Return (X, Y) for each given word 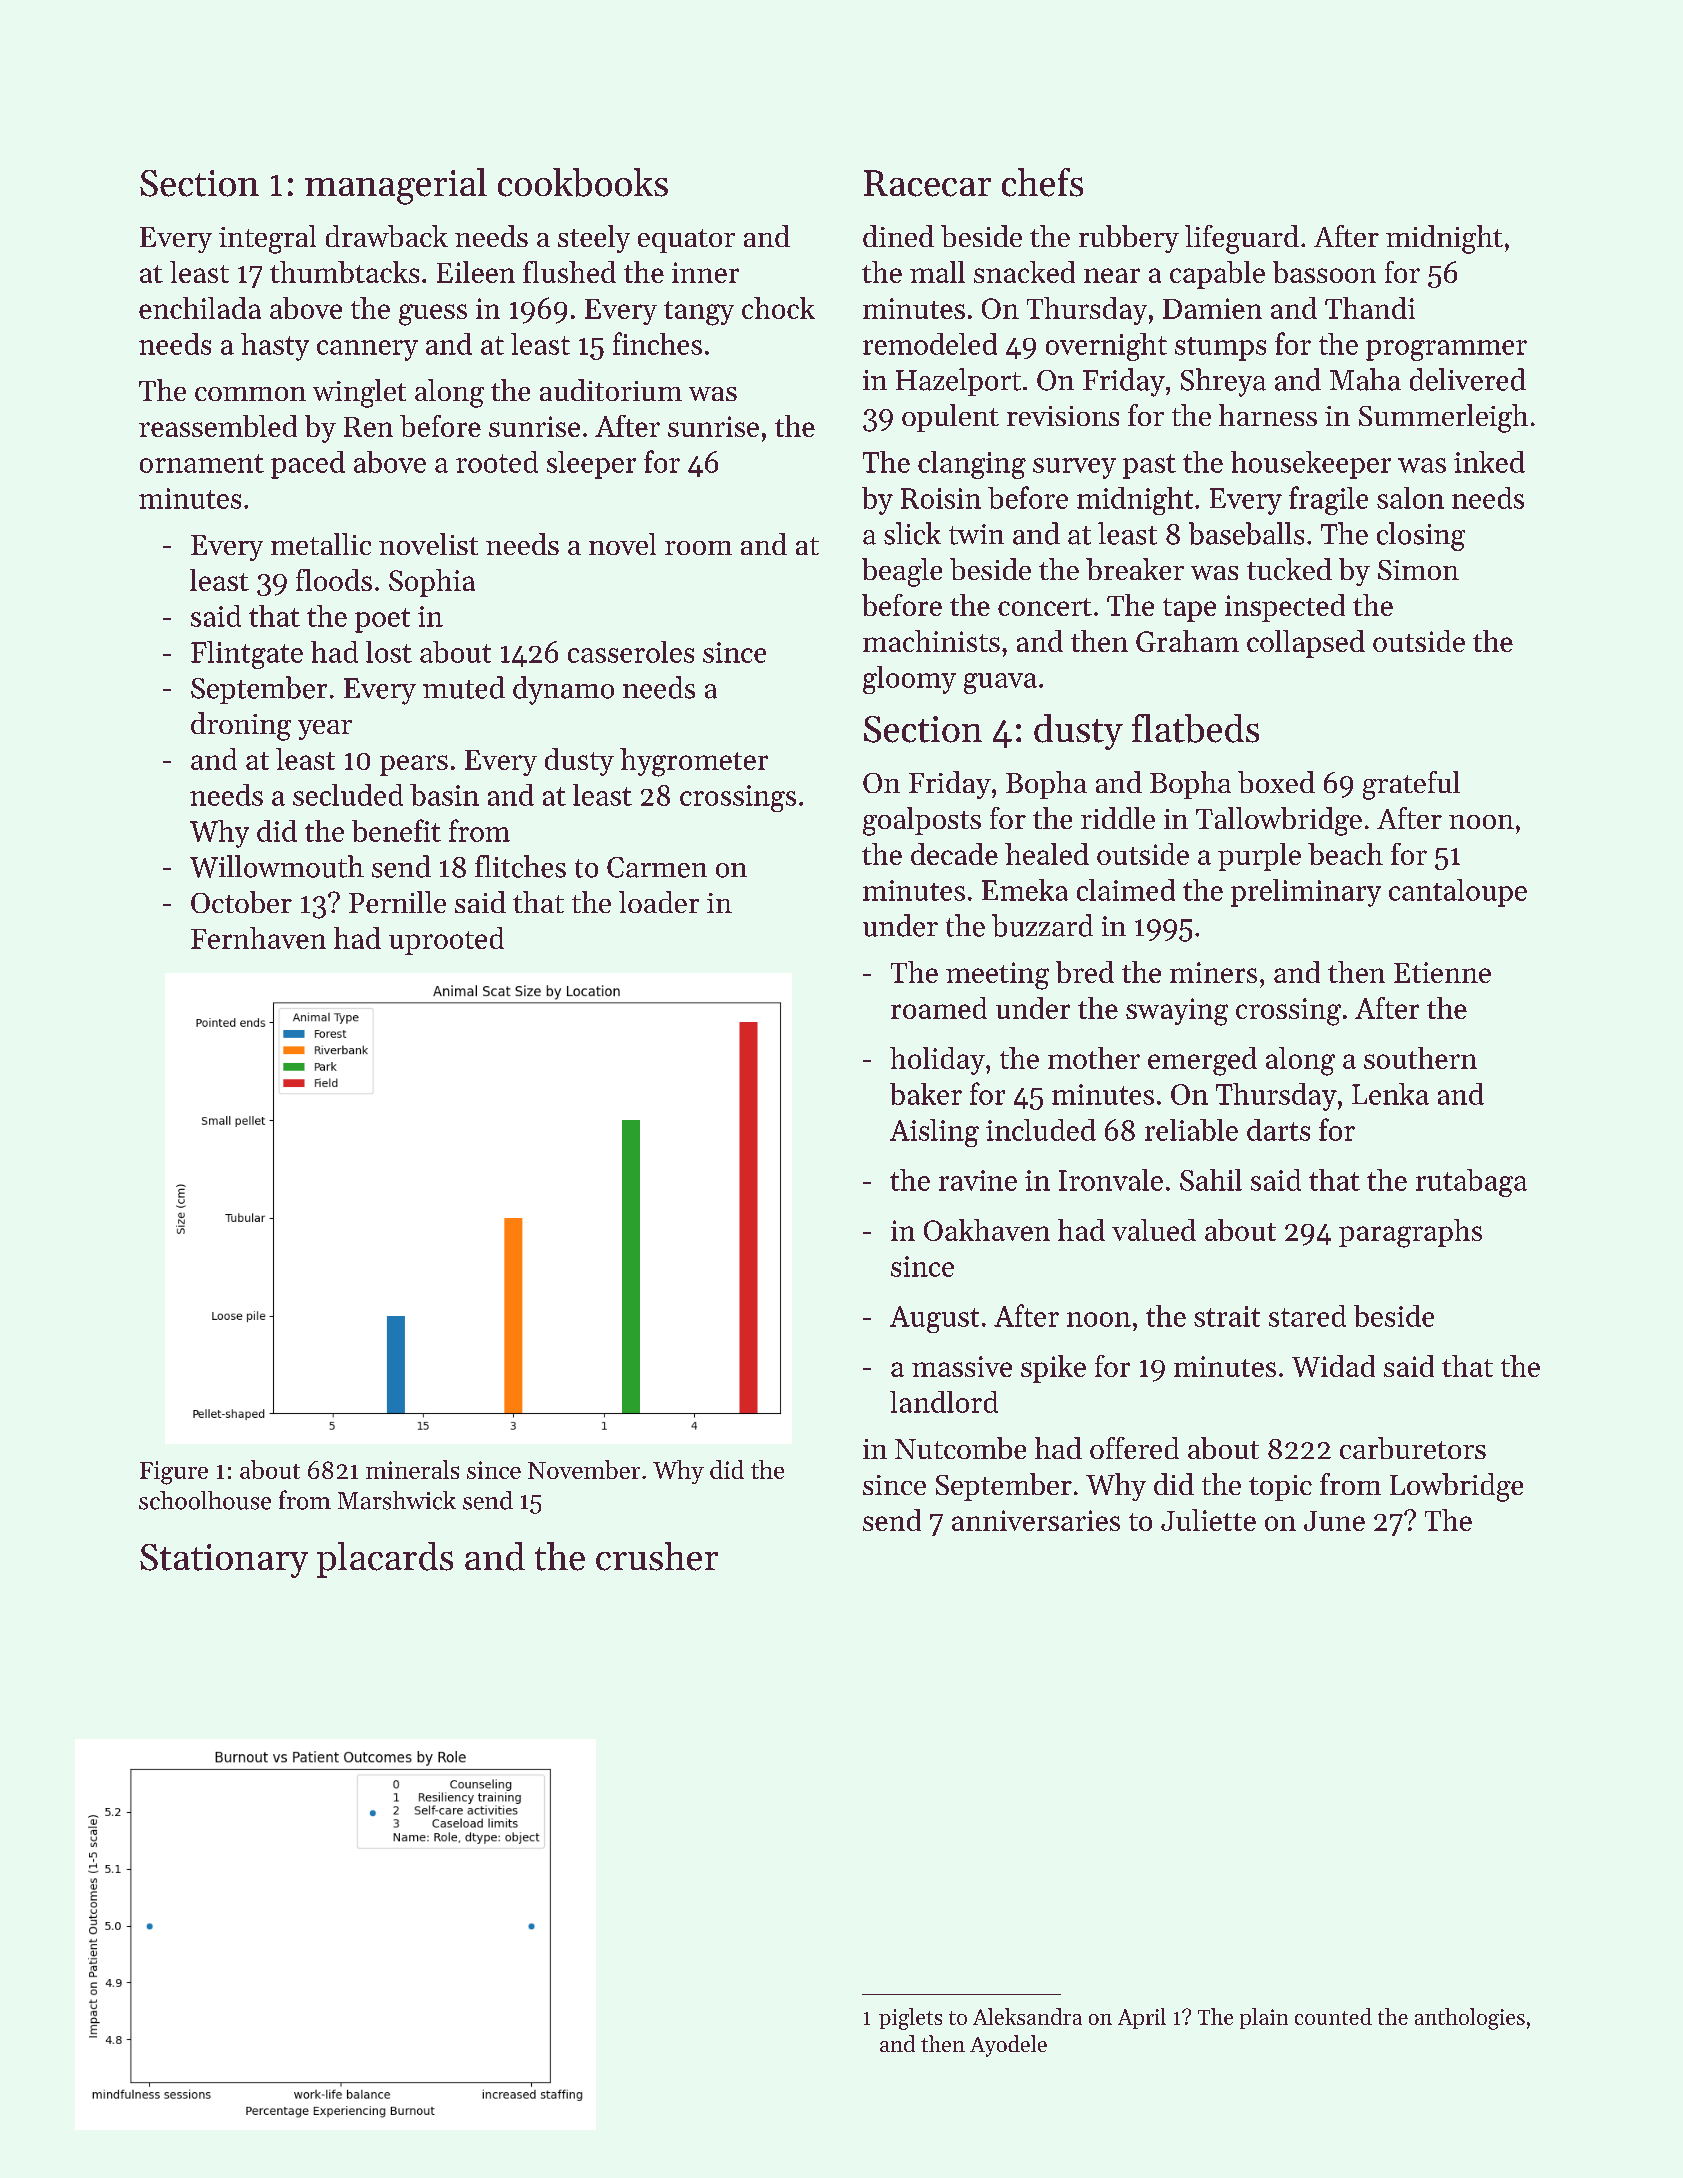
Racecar (927, 183)
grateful (1411, 785)
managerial (396, 186)
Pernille (397, 902)
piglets (910, 2019)
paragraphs (1410, 1233)
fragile (1328, 500)
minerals (412, 1469)
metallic (321, 544)
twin (976, 534)
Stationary (224, 1561)
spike (1053, 1369)
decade (954, 854)
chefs (1042, 182)
